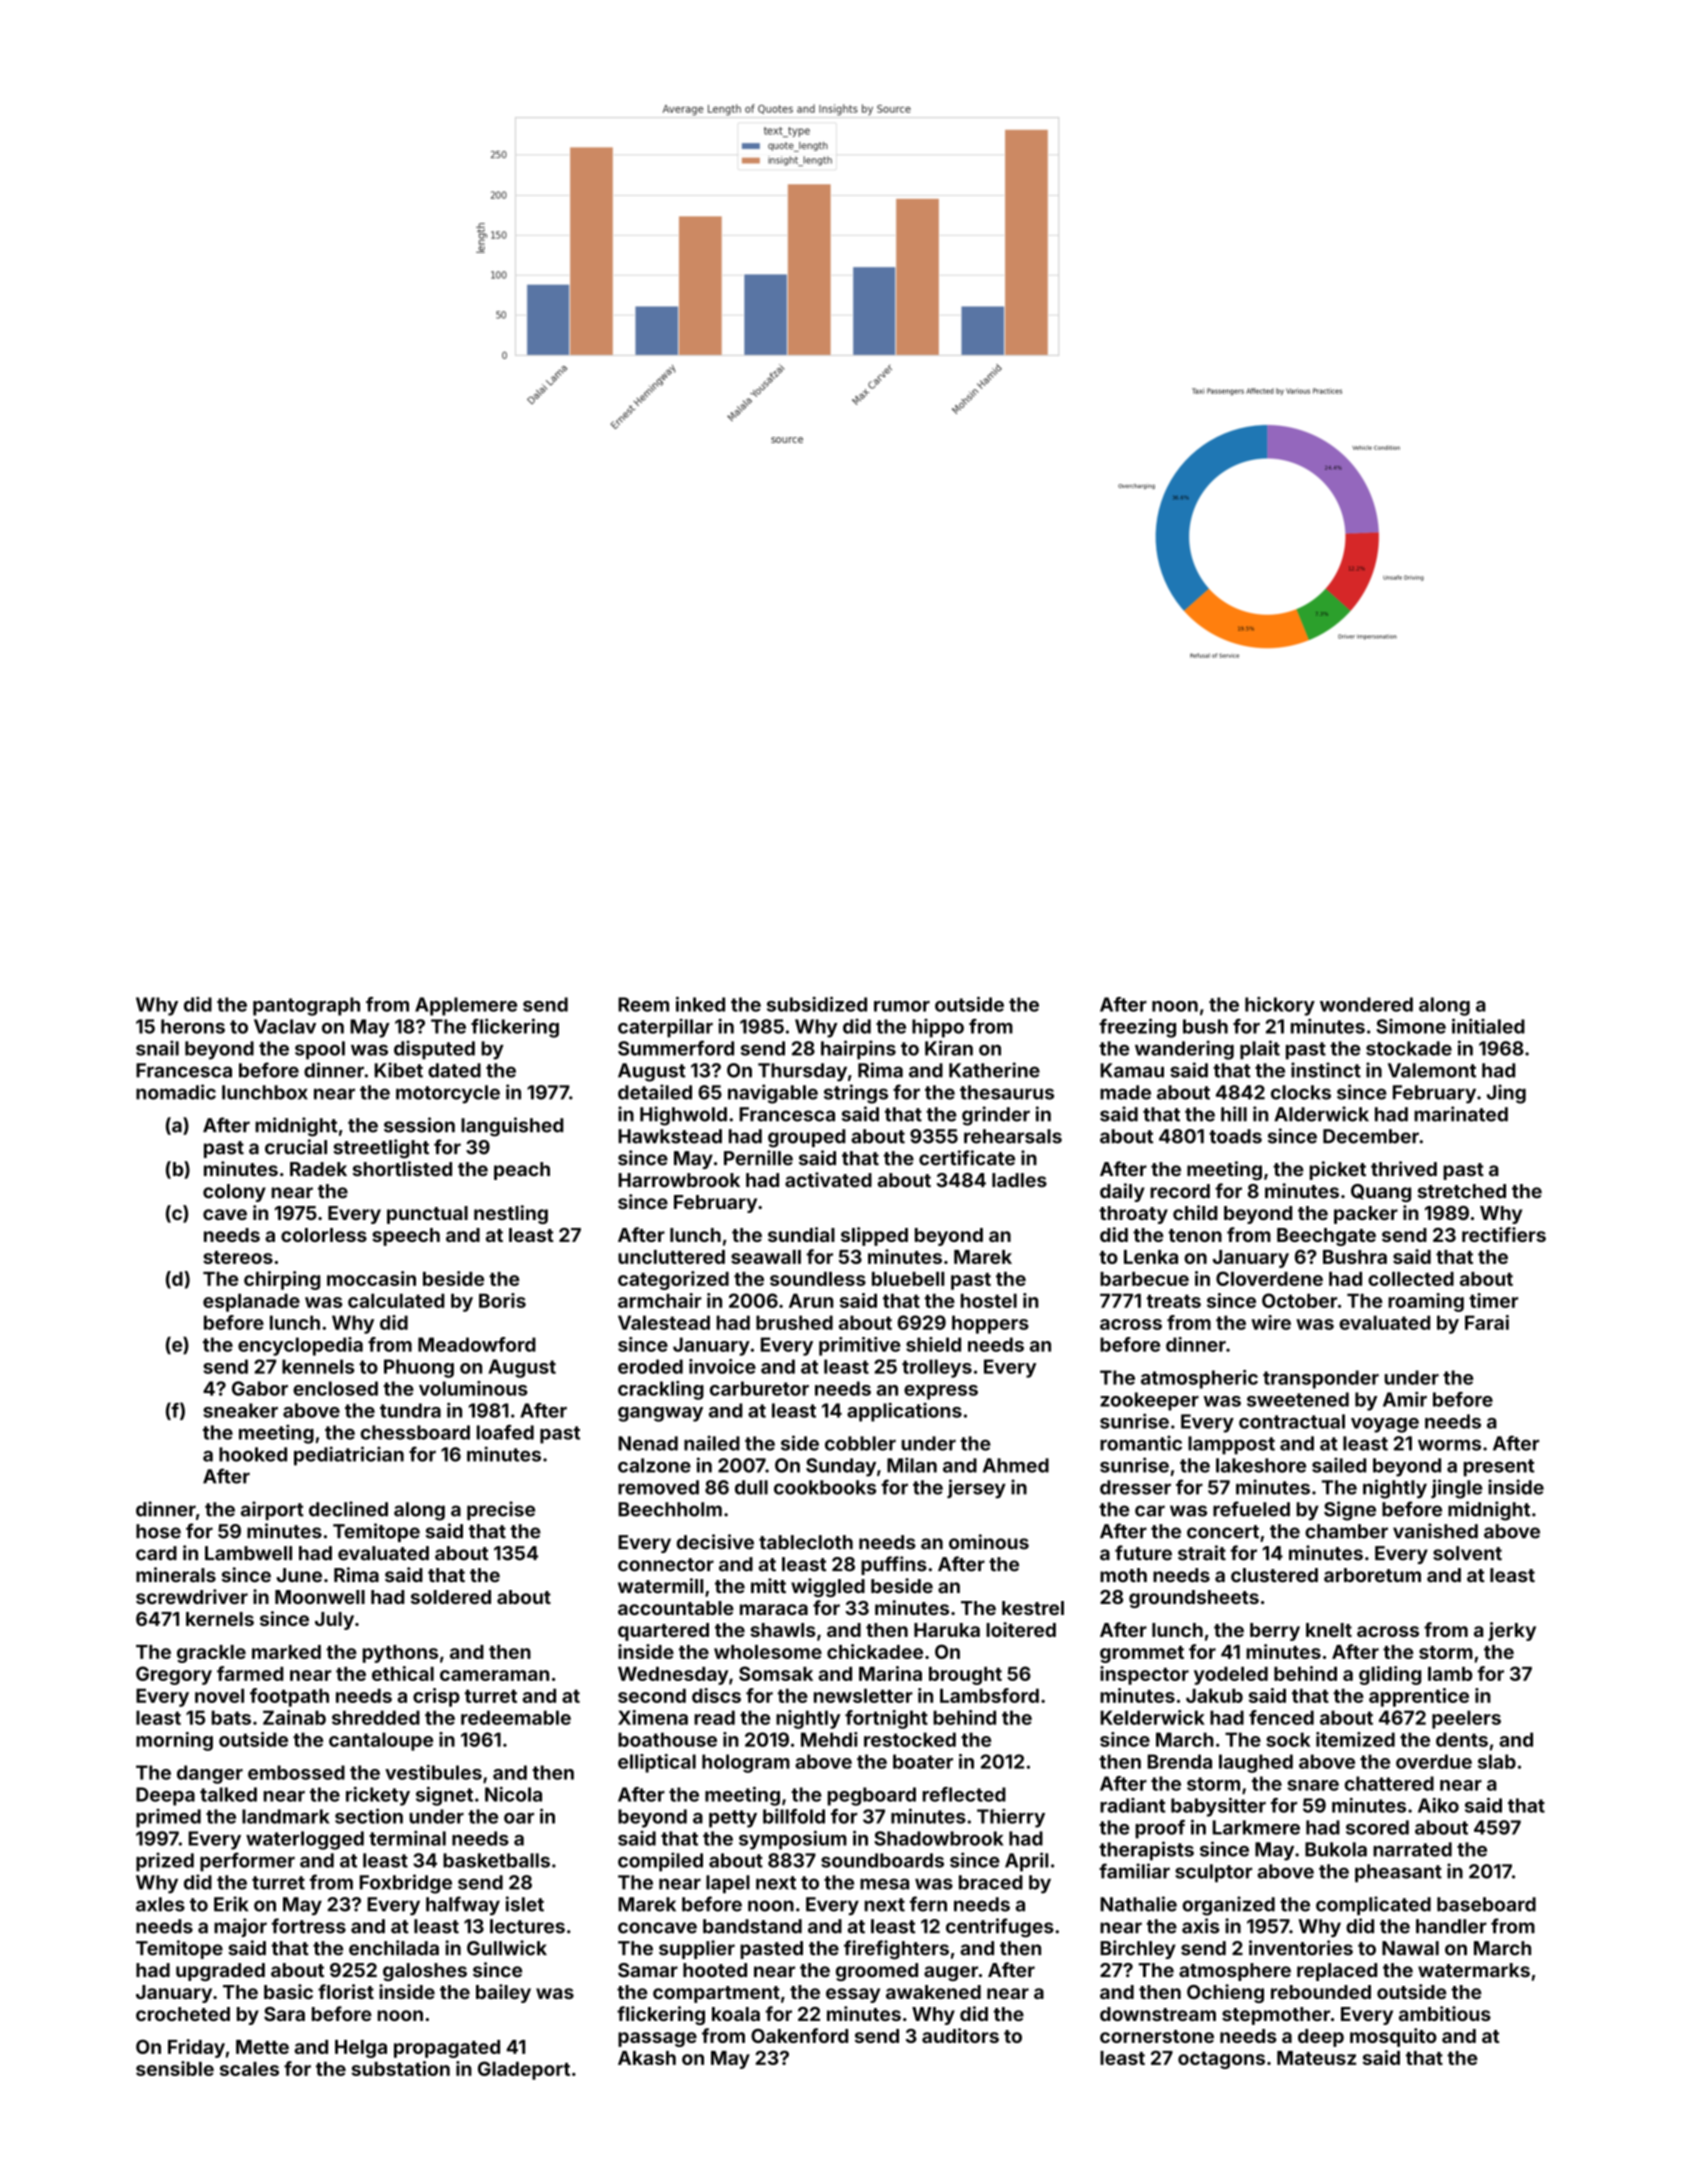 This screenshot has width=1683, height=2178. I want to click on snail, so click(157, 1048).
